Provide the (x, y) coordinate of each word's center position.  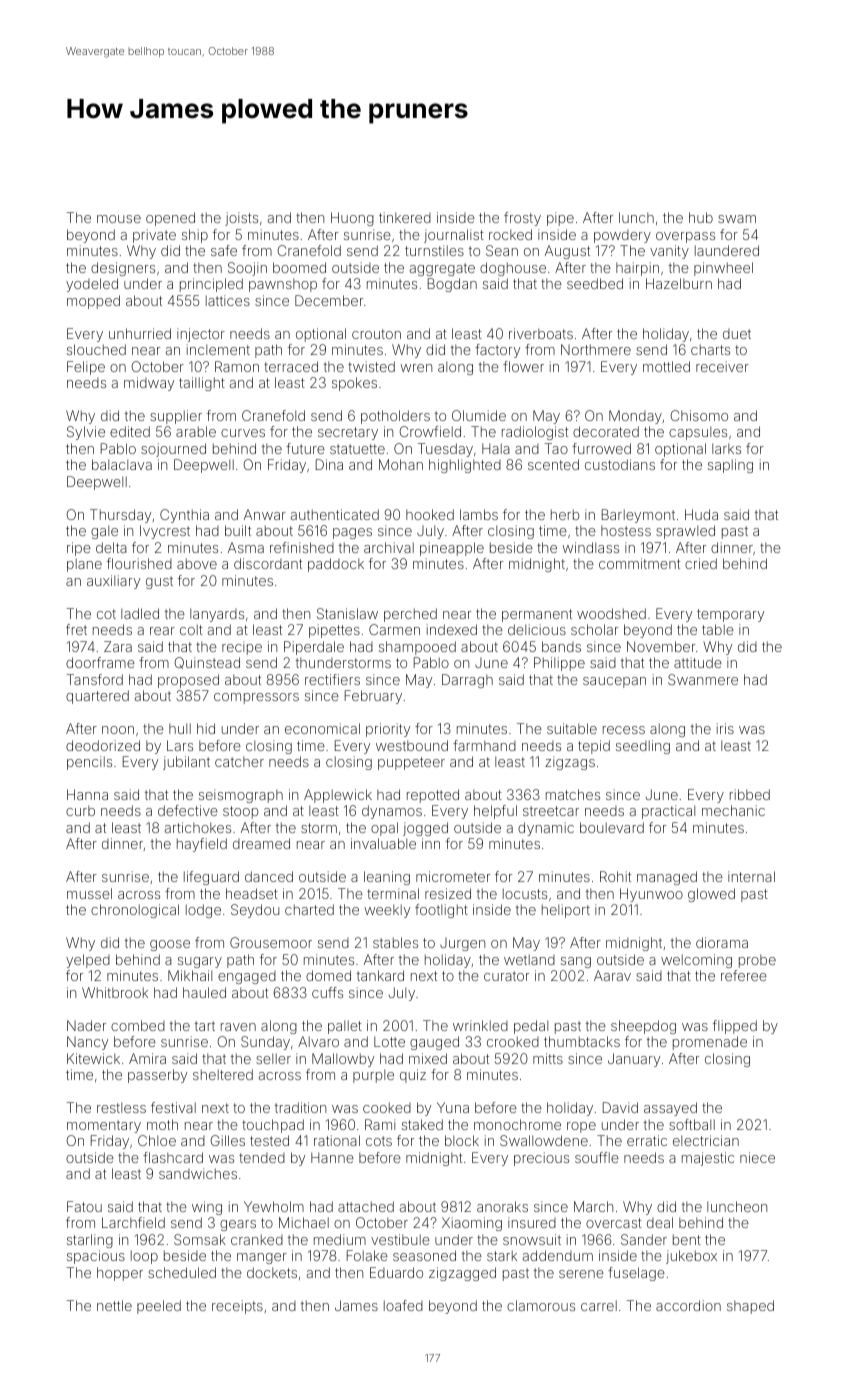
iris (725, 728)
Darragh (467, 681)
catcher (239, 761)
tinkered (405, 217)
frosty (522, 219)
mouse (119, 219)
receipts (237, 1307)
